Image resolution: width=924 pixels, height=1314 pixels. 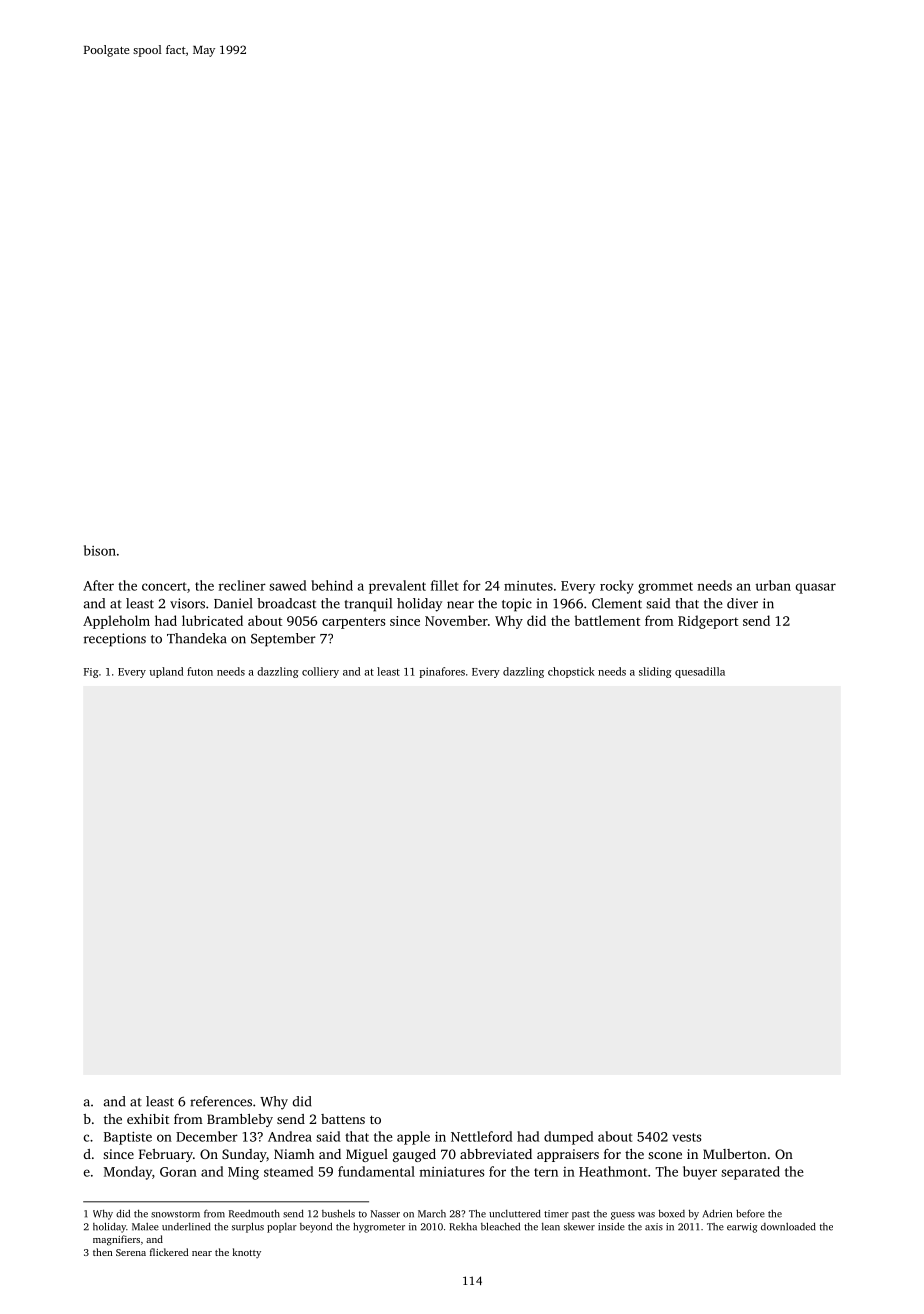 I want to click on gauged, so click(x=414, y=1155).
